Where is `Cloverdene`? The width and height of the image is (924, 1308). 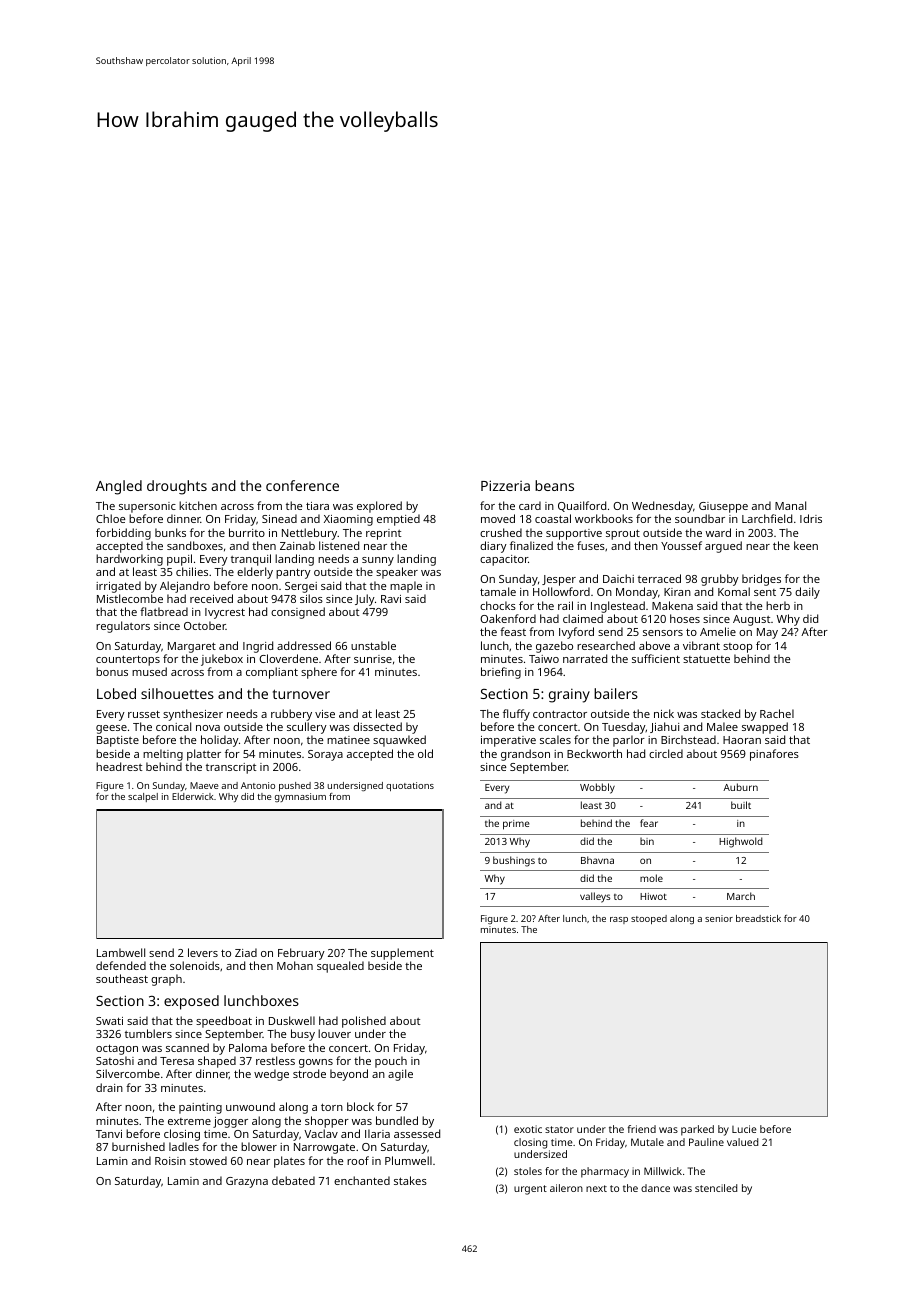 Cloverdene is located at coordinates (288, 658).
